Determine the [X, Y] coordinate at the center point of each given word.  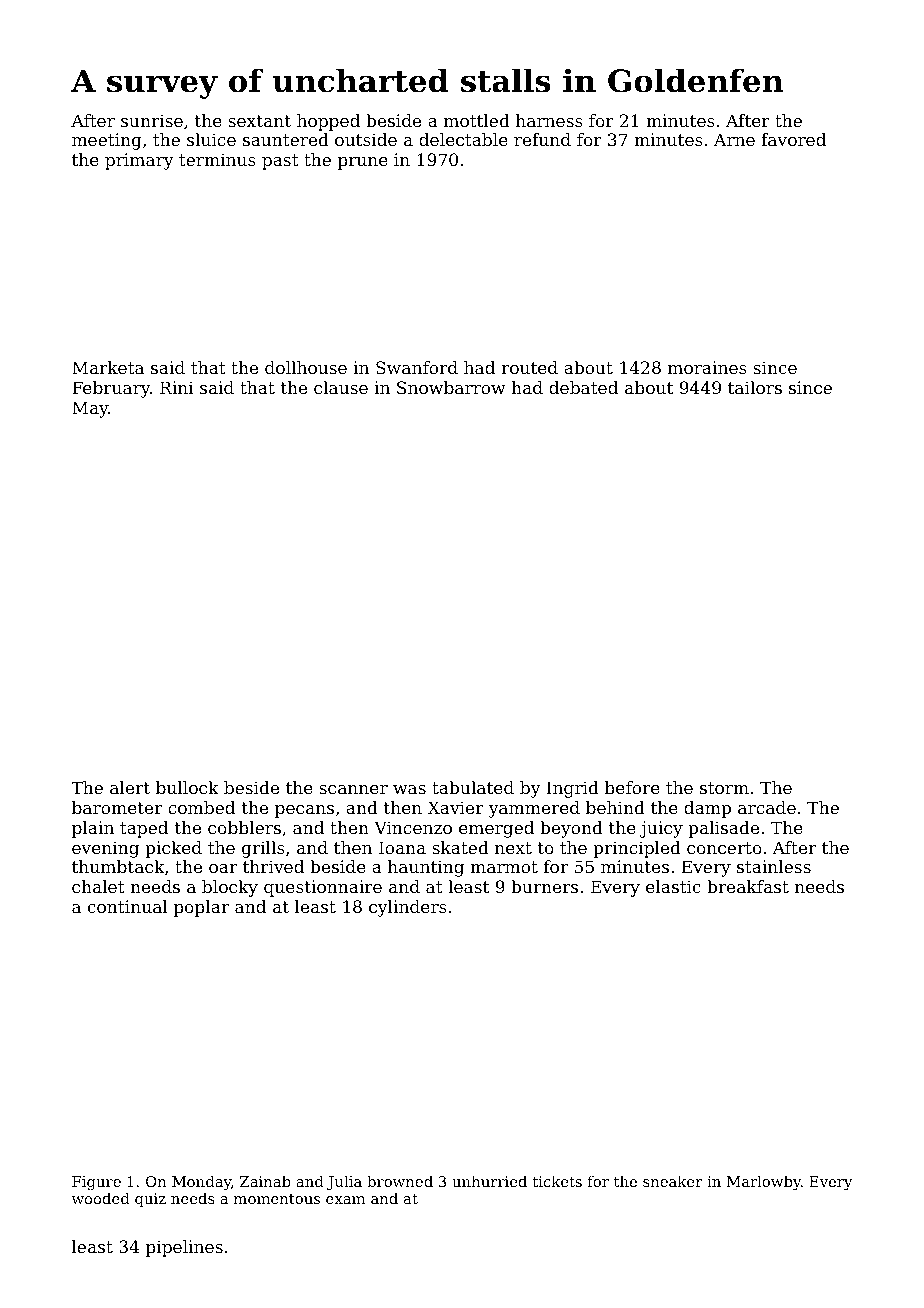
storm [724, 788]
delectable [463, 139]
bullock [187, 787]
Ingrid [572, 789]
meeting [107, 141]
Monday [201, 1183]
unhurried [489, 1181]
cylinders [408, 908]
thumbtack [118, 866]
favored [793, 139]
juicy [661, 829]
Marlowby [764, 1183]
